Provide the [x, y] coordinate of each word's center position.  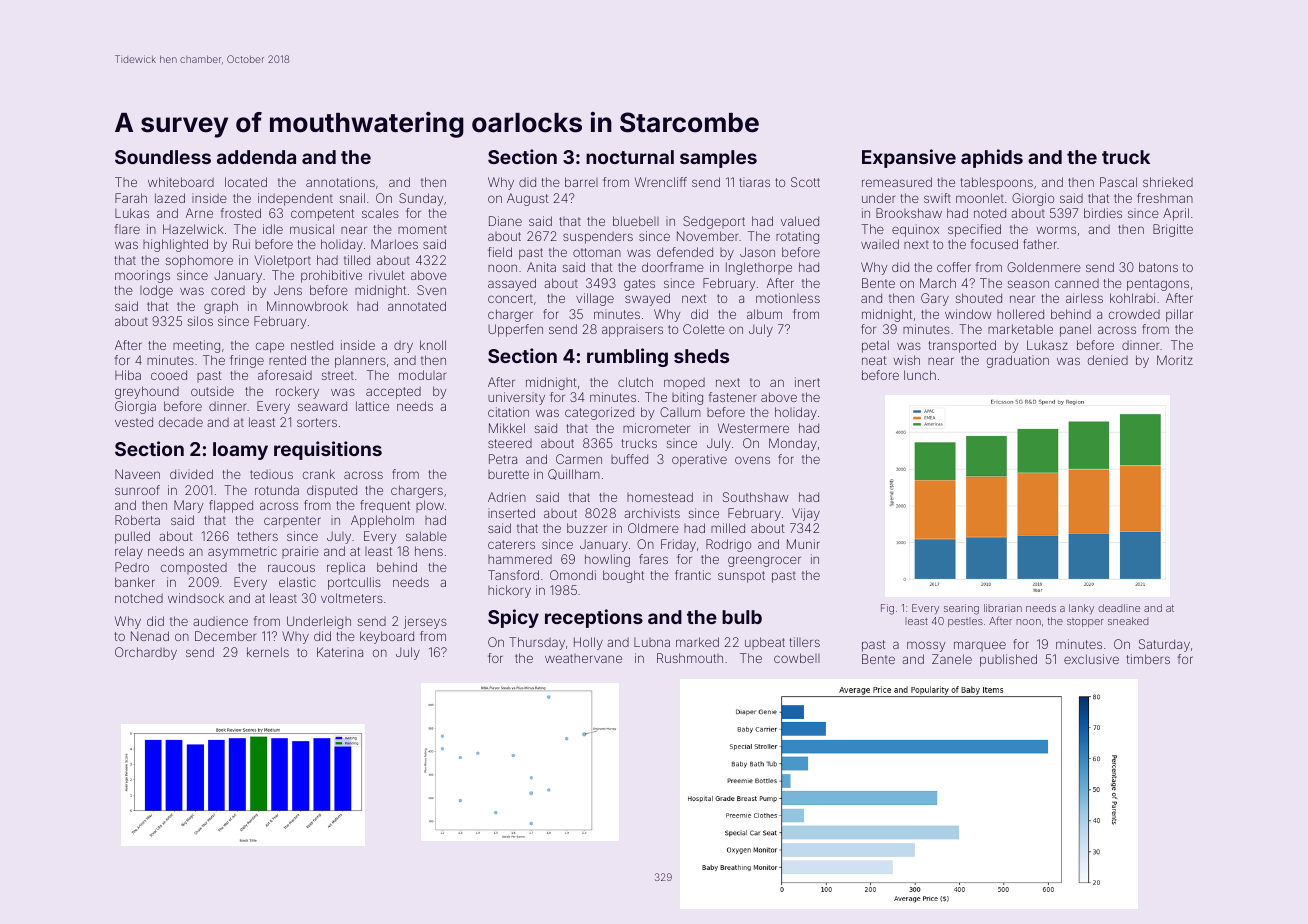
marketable [1020, 329]
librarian [1003, 608]
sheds [701, 356]
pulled [132, 537]
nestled [312, 345]
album [764, 314]
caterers [511, 544]
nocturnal [630, 157]
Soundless [163, 157]
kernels [268, 652]
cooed [169, 375]
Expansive [909, 158]
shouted [979, 298]
